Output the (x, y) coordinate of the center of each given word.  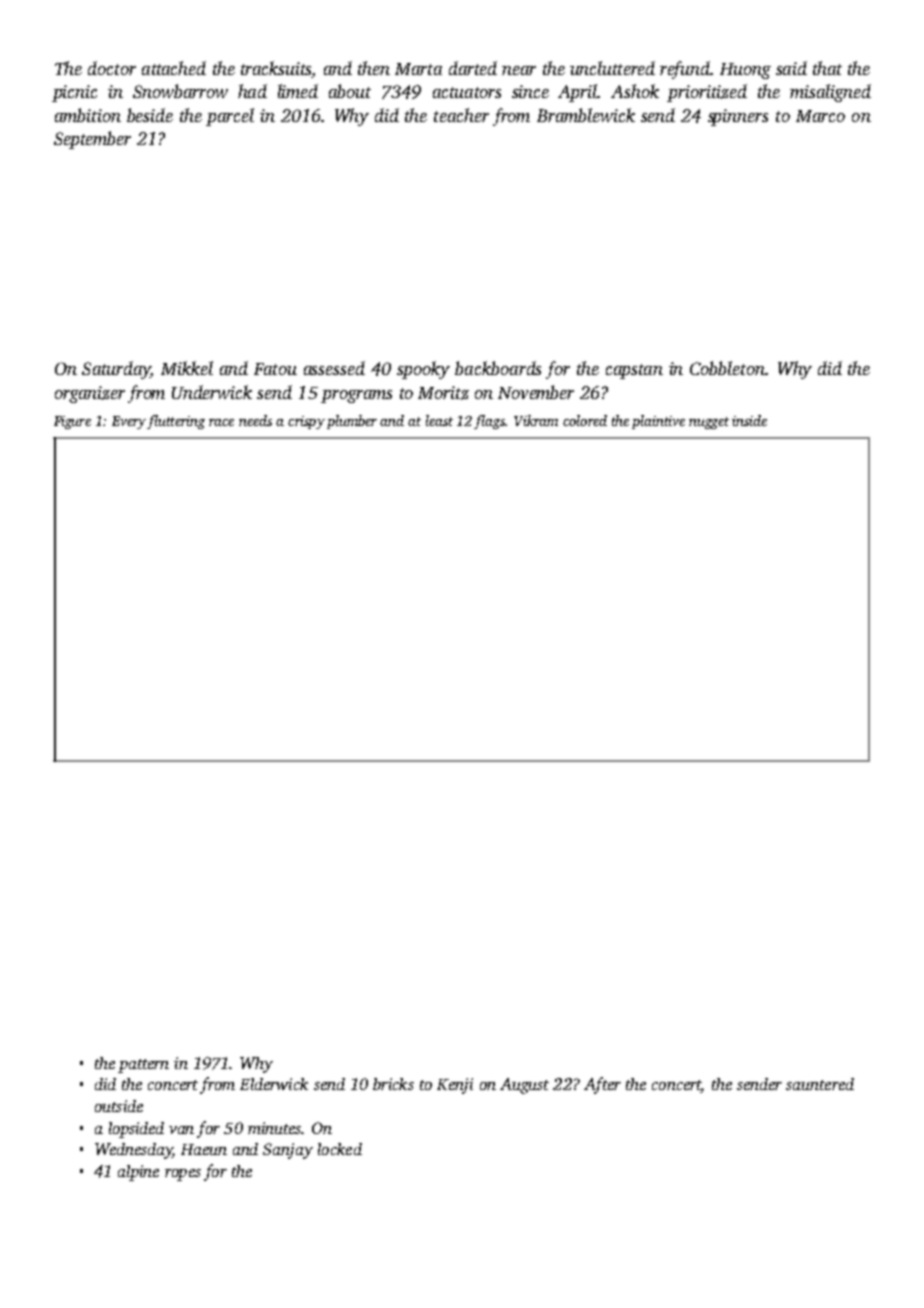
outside (119, 1106)
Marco (820, 116)
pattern (143, 1066)
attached (174, 68)
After (602, 1085)
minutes (275, 1128)
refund (685, 70)
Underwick (212, 392)
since (530, 91)
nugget (709, 423)
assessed (334, 368)
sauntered (820, 1084)
